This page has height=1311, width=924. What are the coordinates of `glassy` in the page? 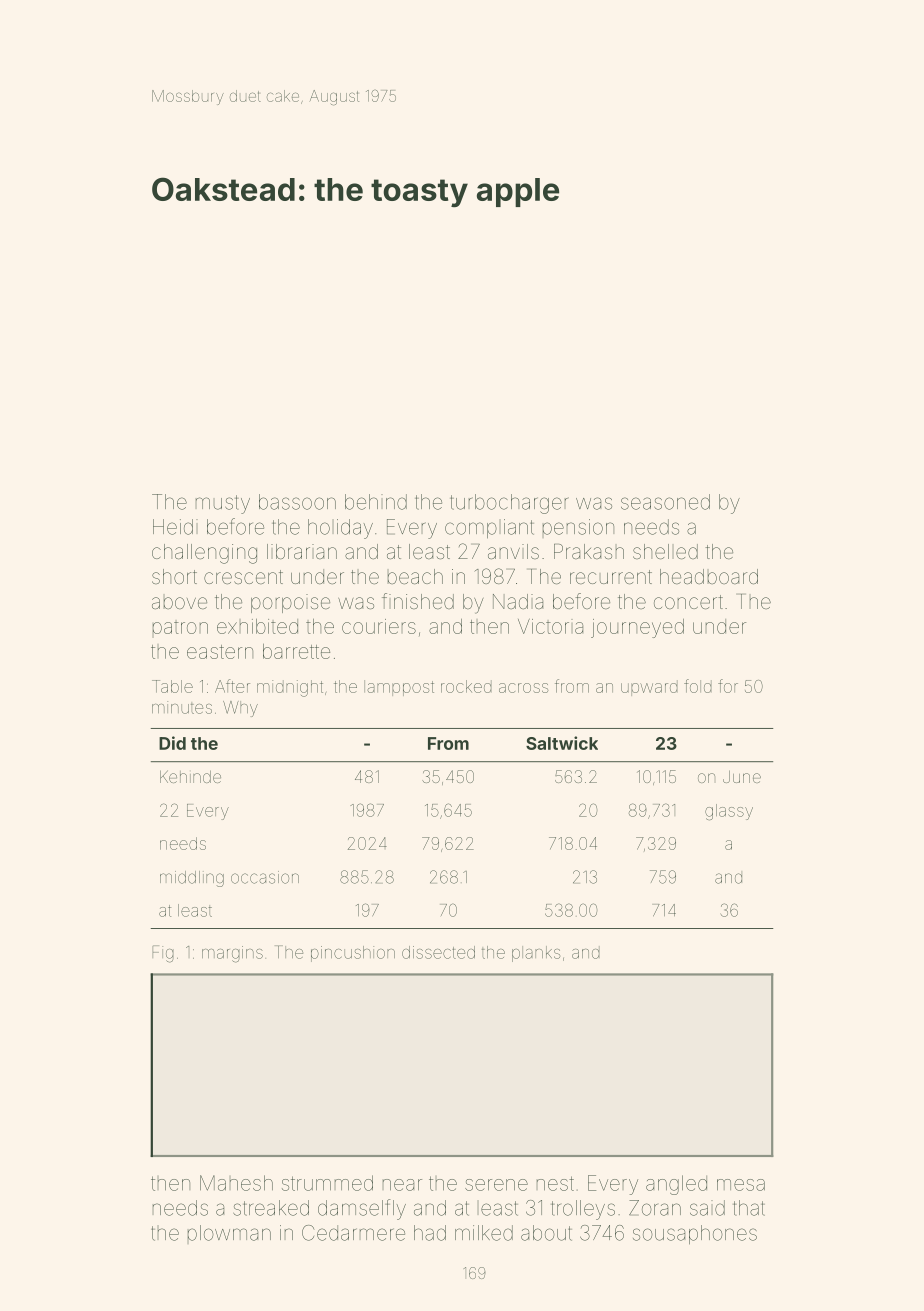 It's located at (729, 812).
